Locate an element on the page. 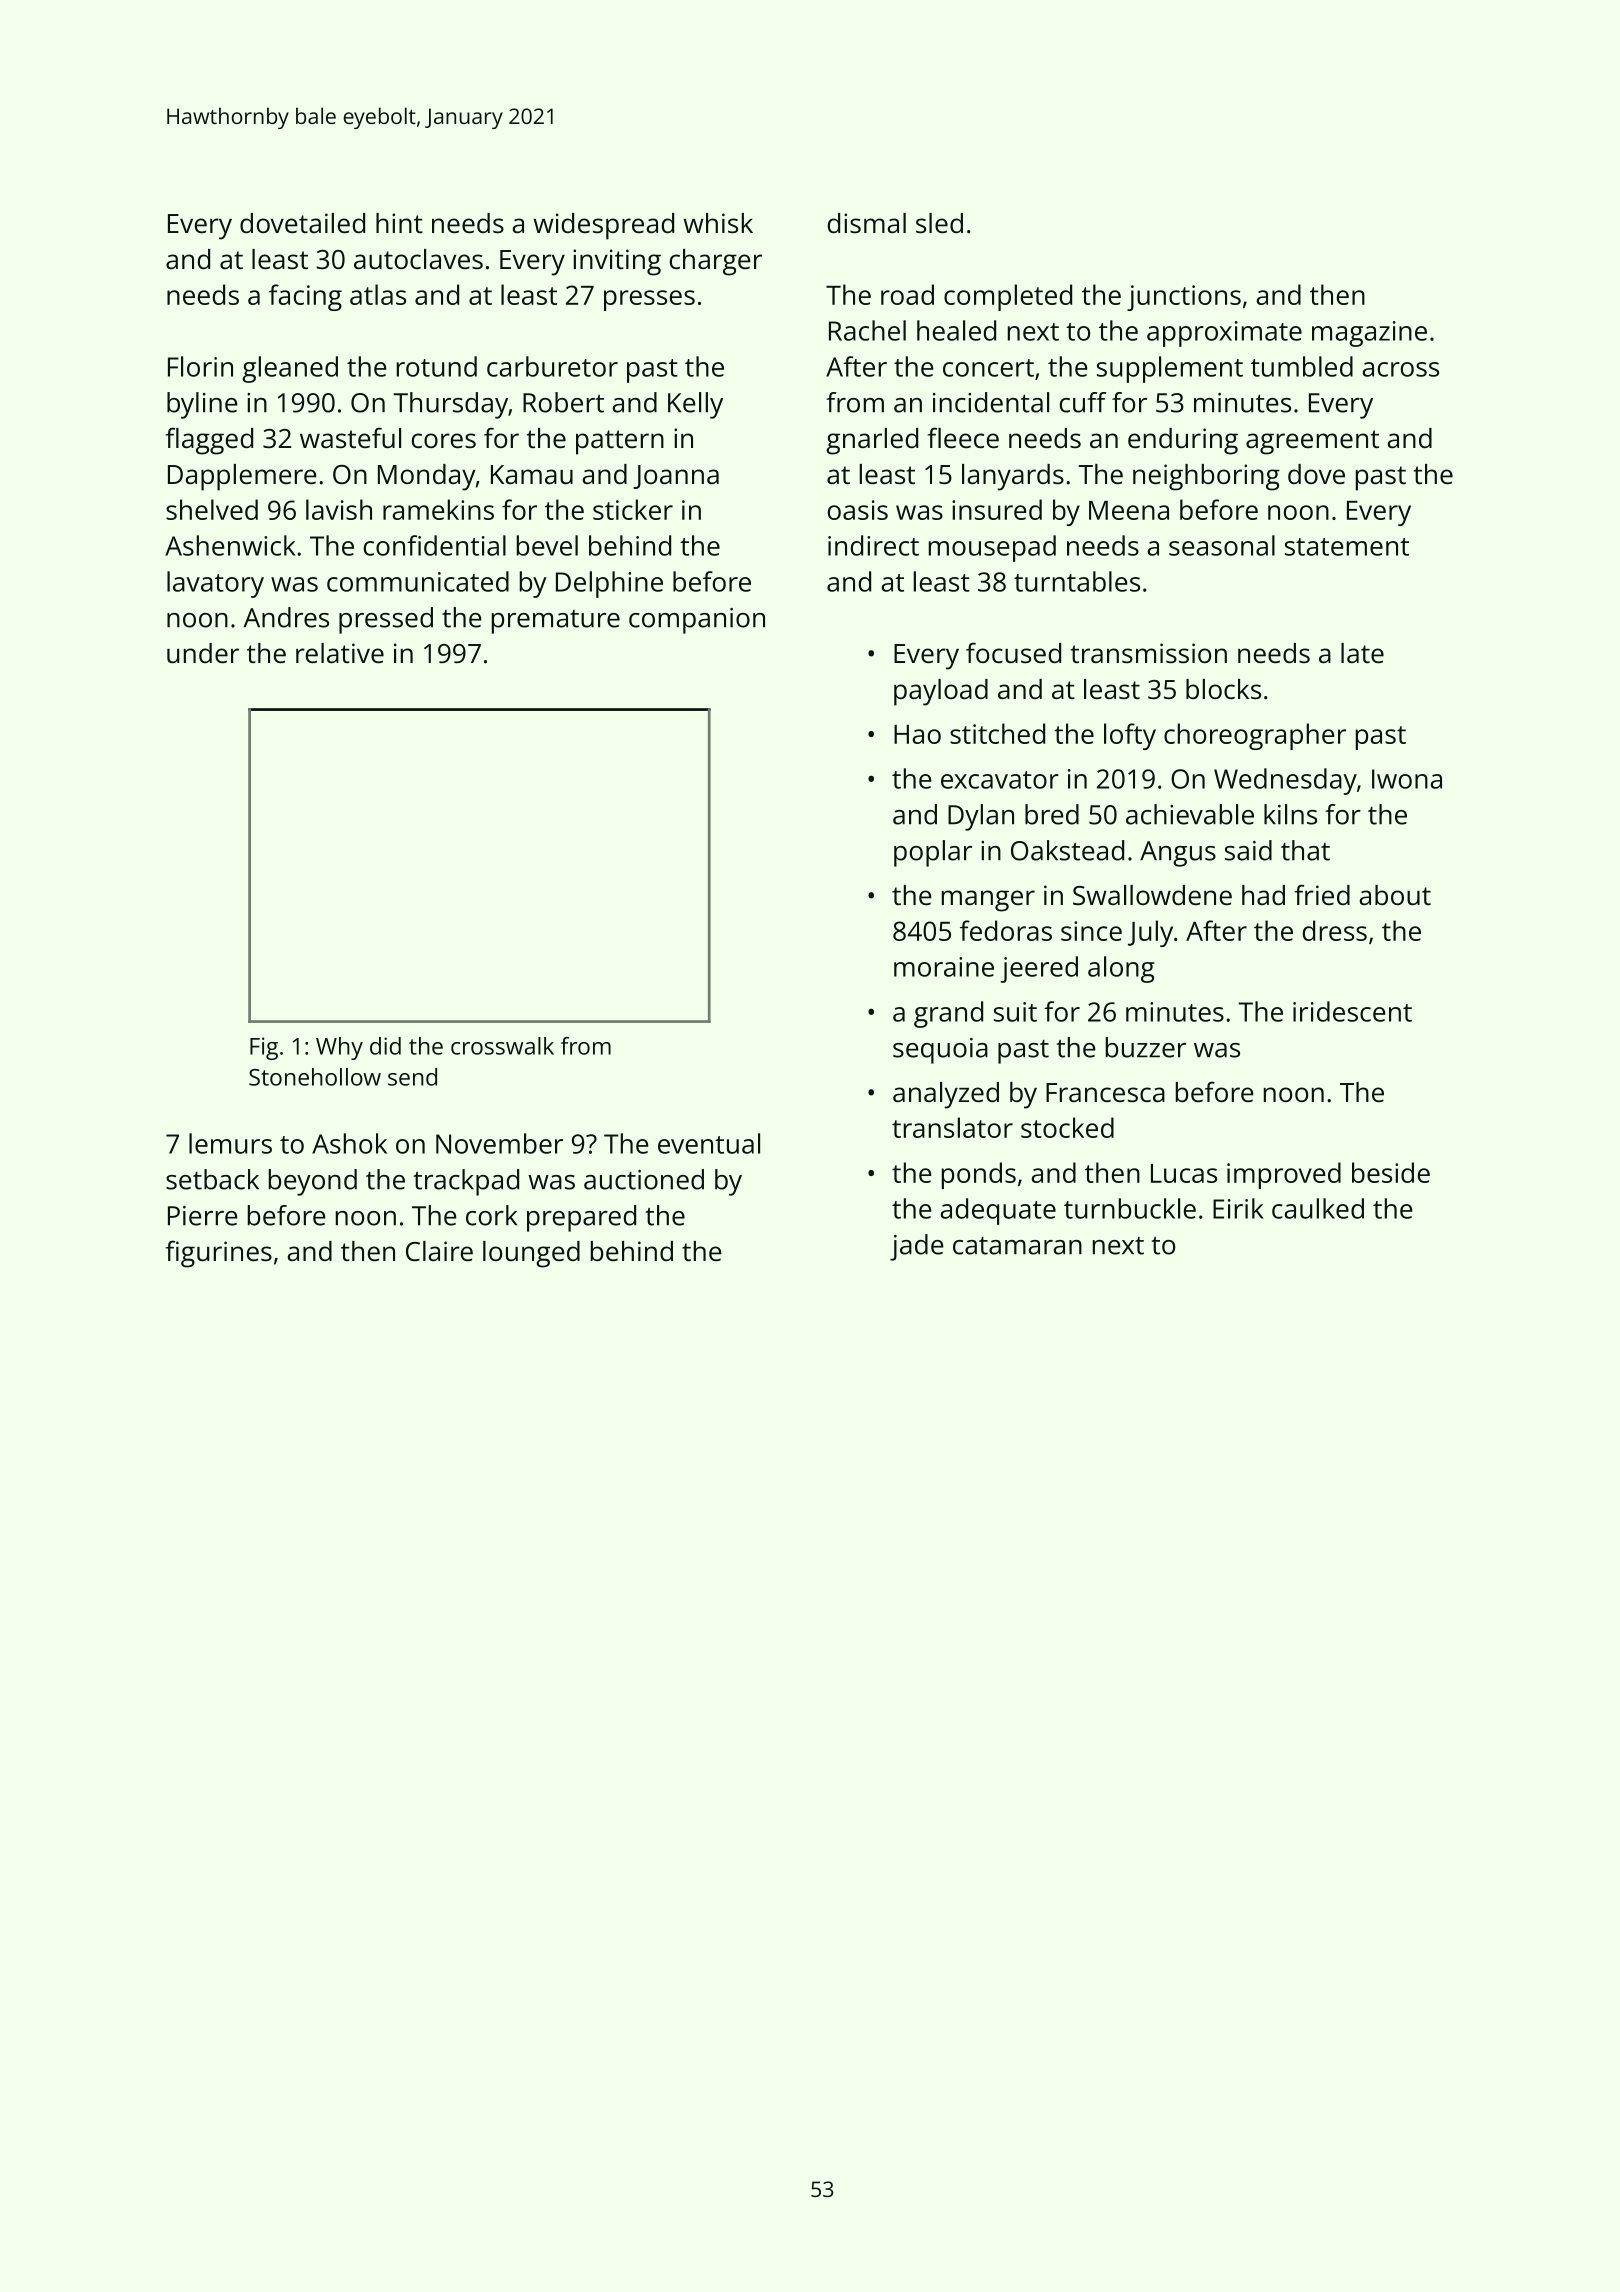 This page has height=2292, width=1620. companion is located at coordinates (697, 621).
